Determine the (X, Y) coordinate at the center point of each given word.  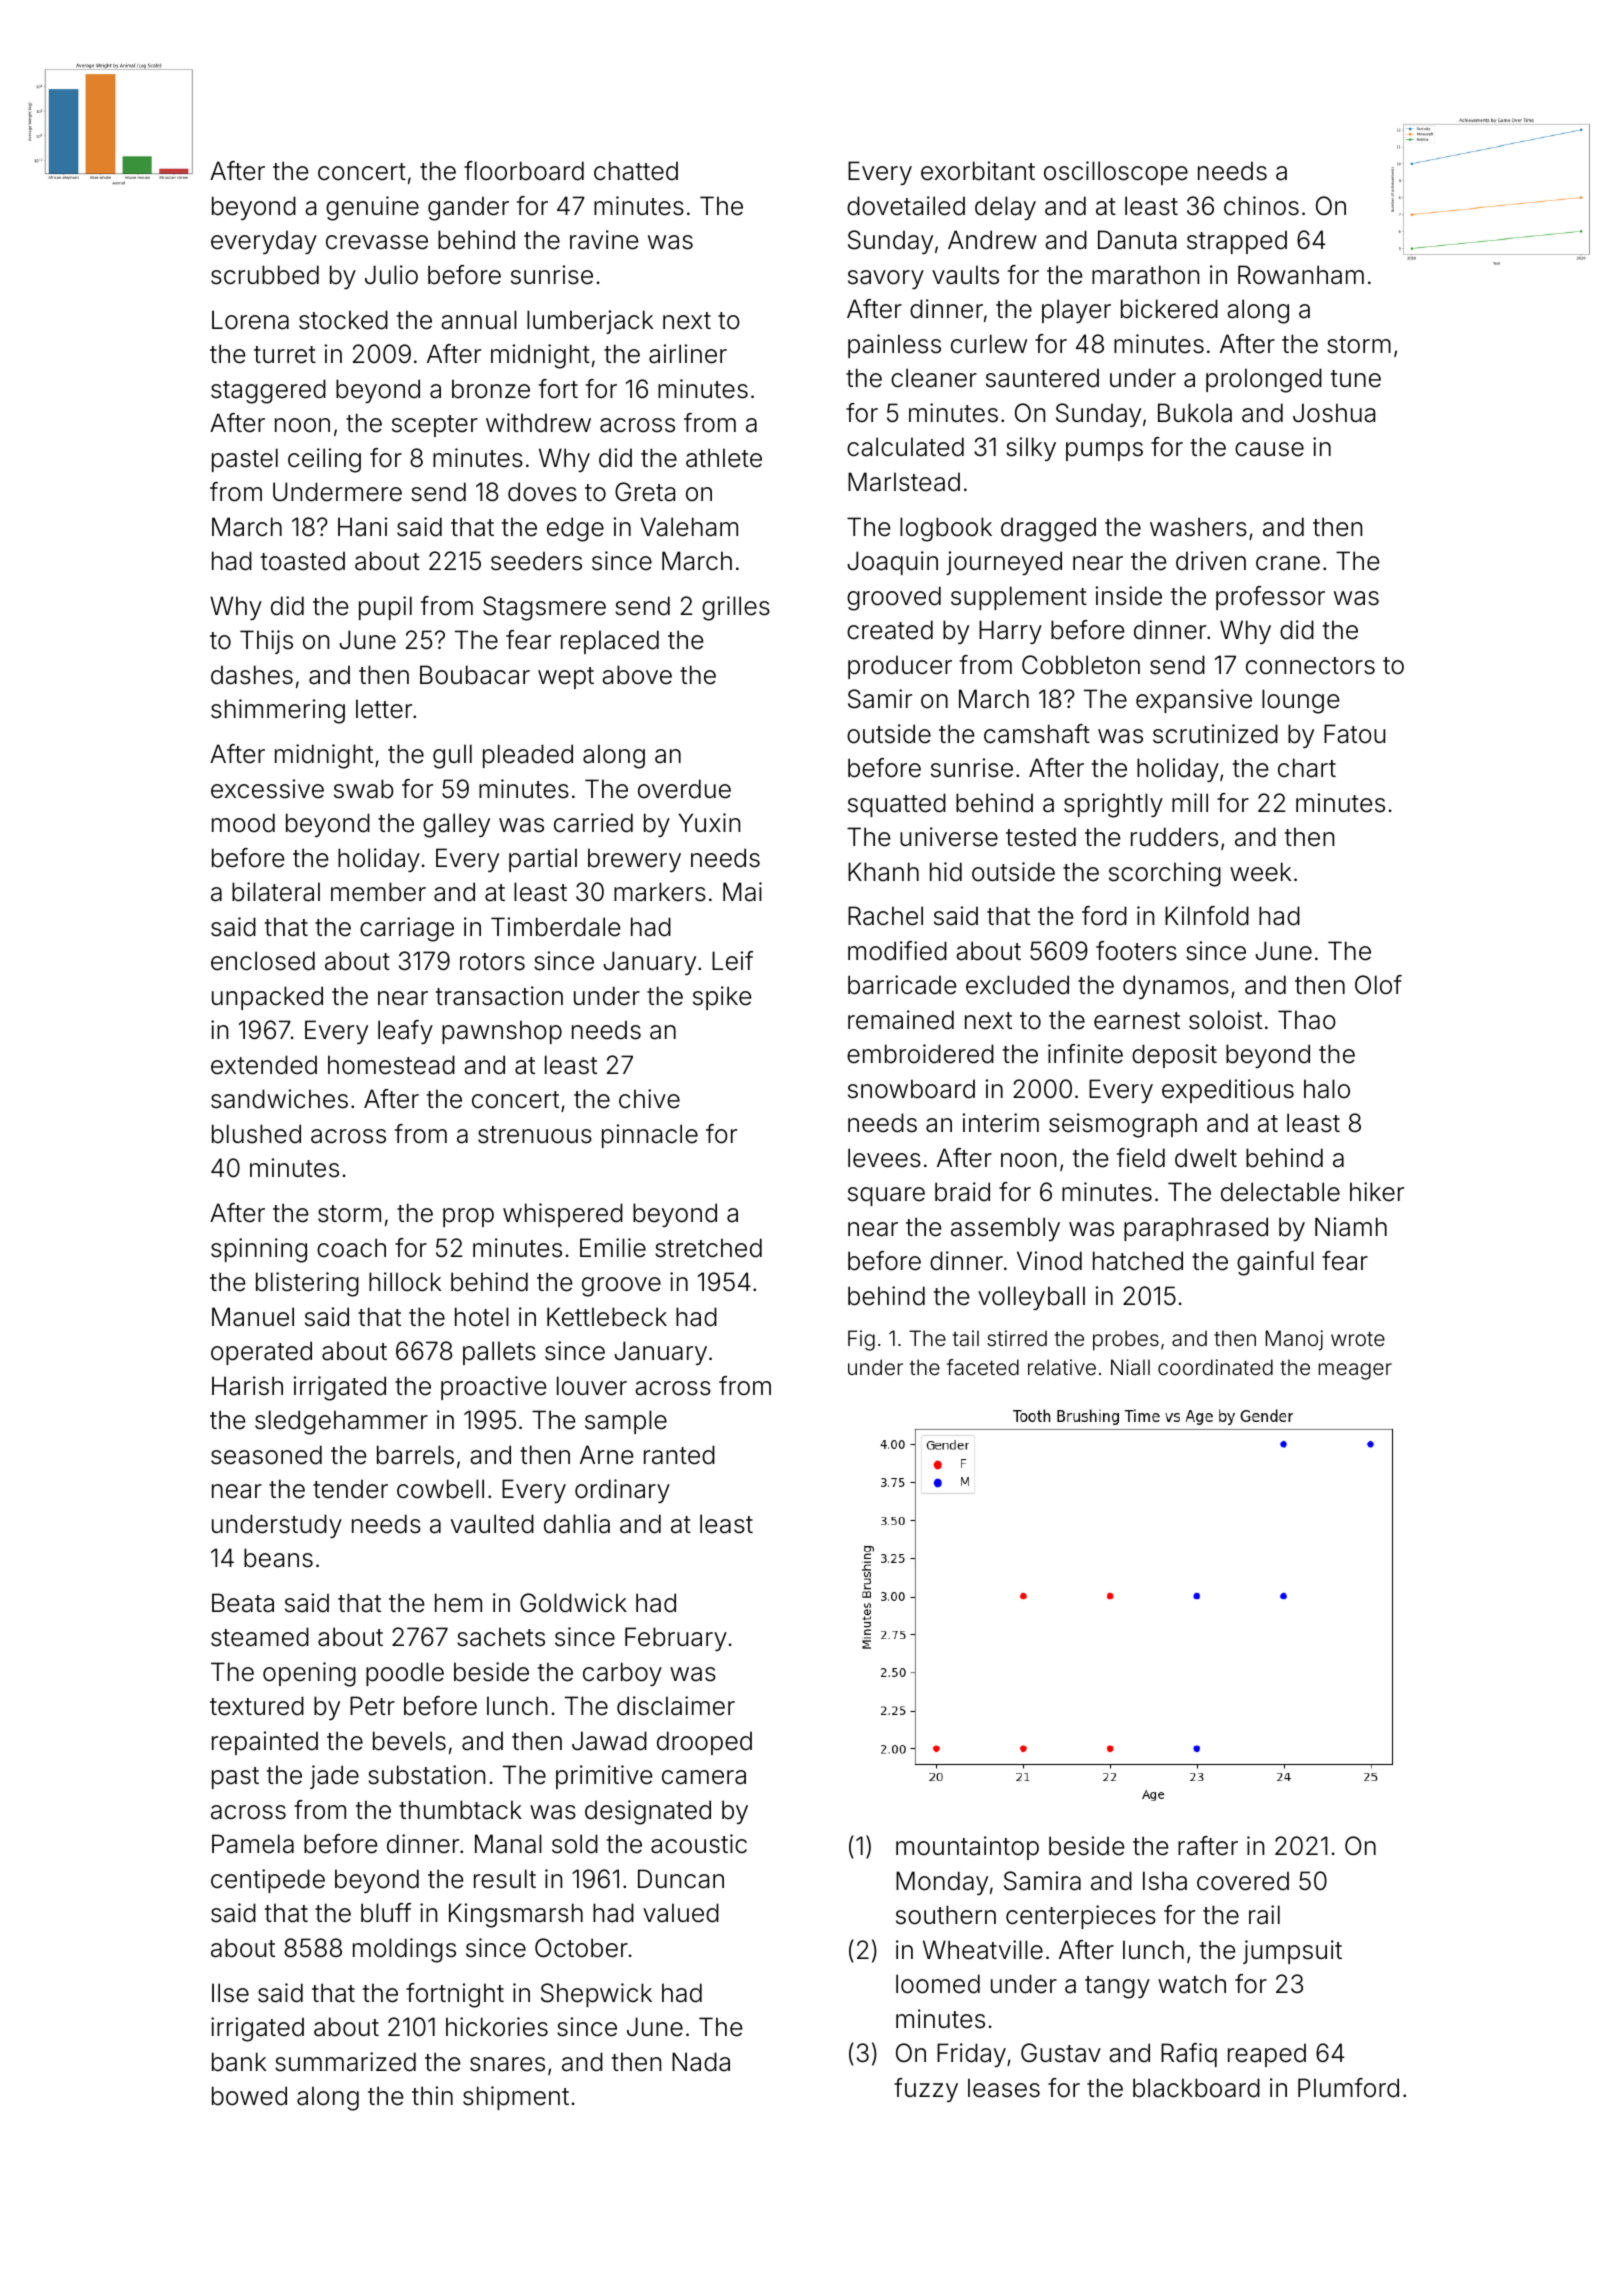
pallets (499, 1353)
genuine (372, 208)
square (886, 1196)
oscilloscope (1116, 173)
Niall (1130, 1367)
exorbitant (978, 171)
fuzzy (926, 2090)
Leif (732, 961)
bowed (249, 2096)
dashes (252, 675)
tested (1041, 837)
